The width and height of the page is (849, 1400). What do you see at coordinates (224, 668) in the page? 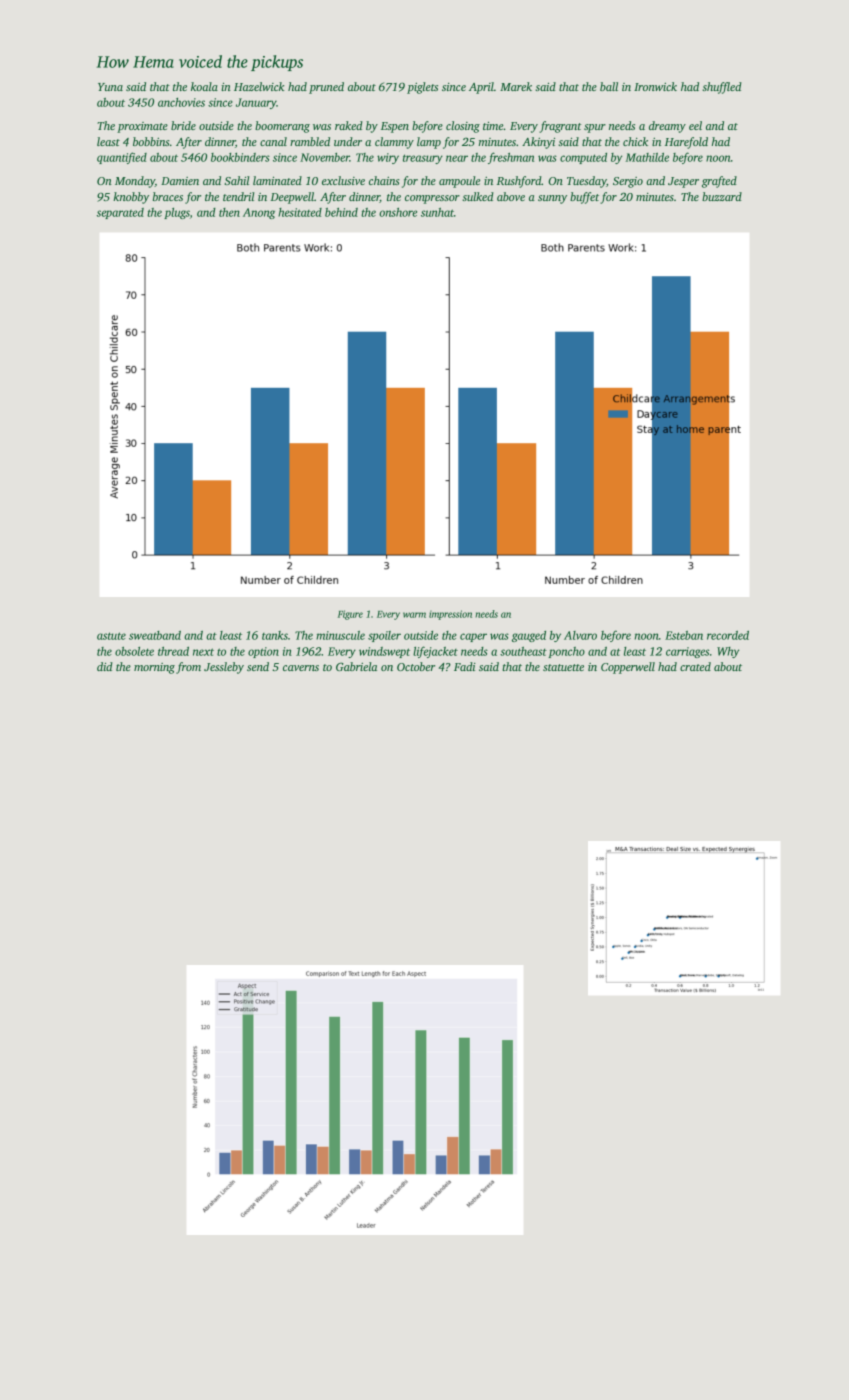
I see `Jessleby` at bounding box center [224, 668].
